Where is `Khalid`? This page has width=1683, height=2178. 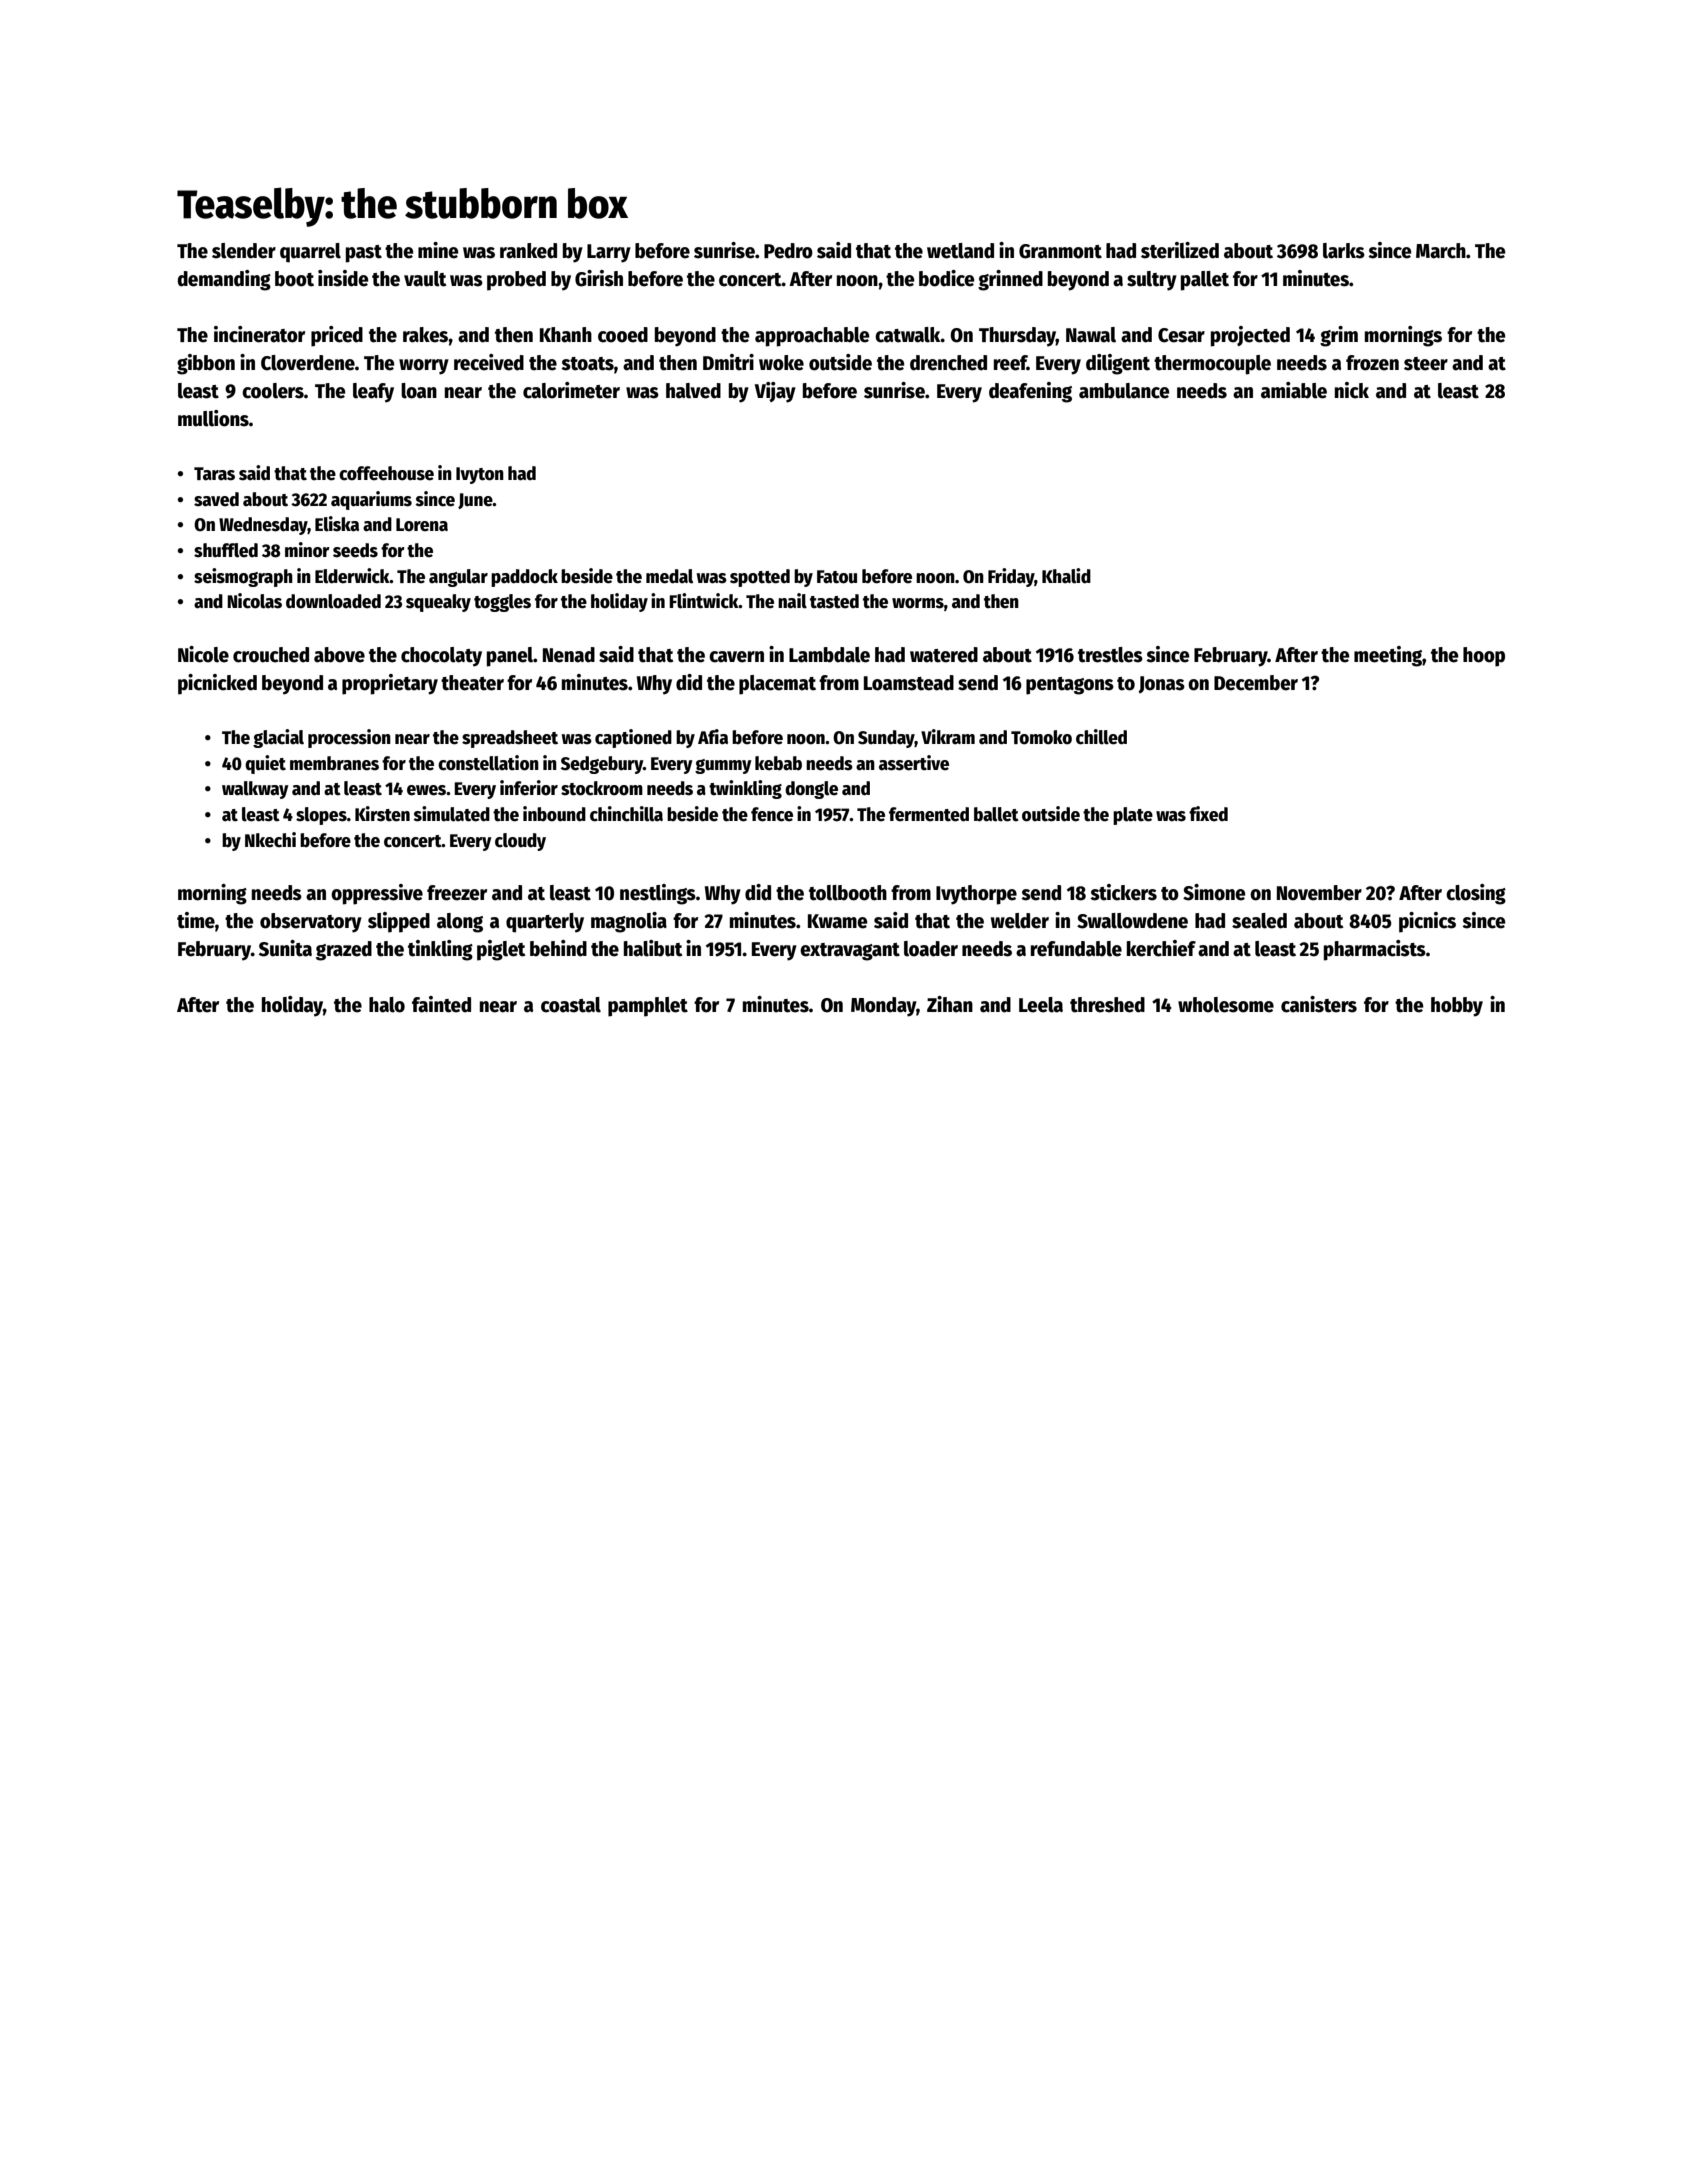 Khalid is located at coordinates (1066, 576).
